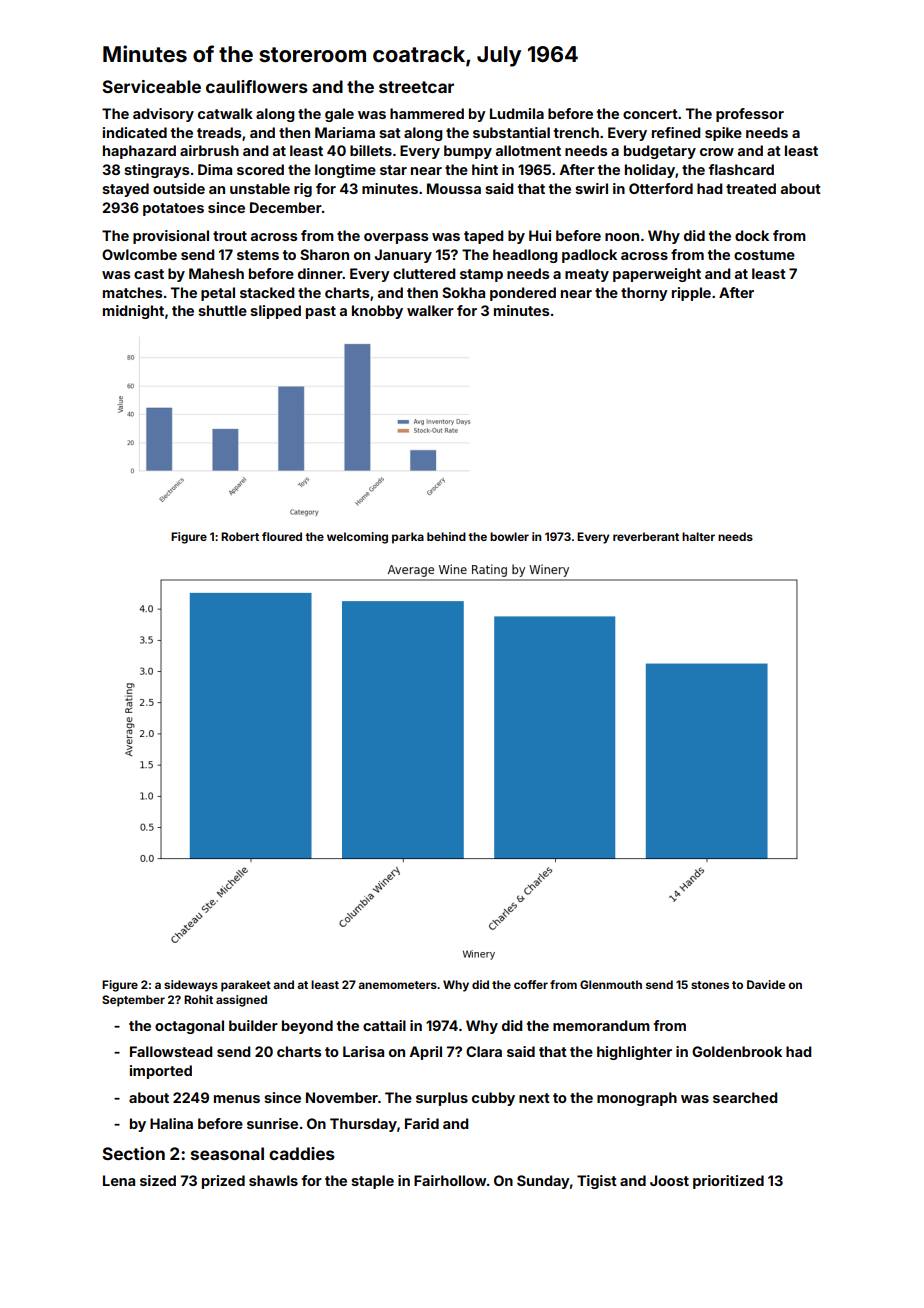 This screenshot has height=1308, width=924. What do you see at coordinates (531, 984) in the screenshot?
I see `coffer` at bounding box center [531, 984].
